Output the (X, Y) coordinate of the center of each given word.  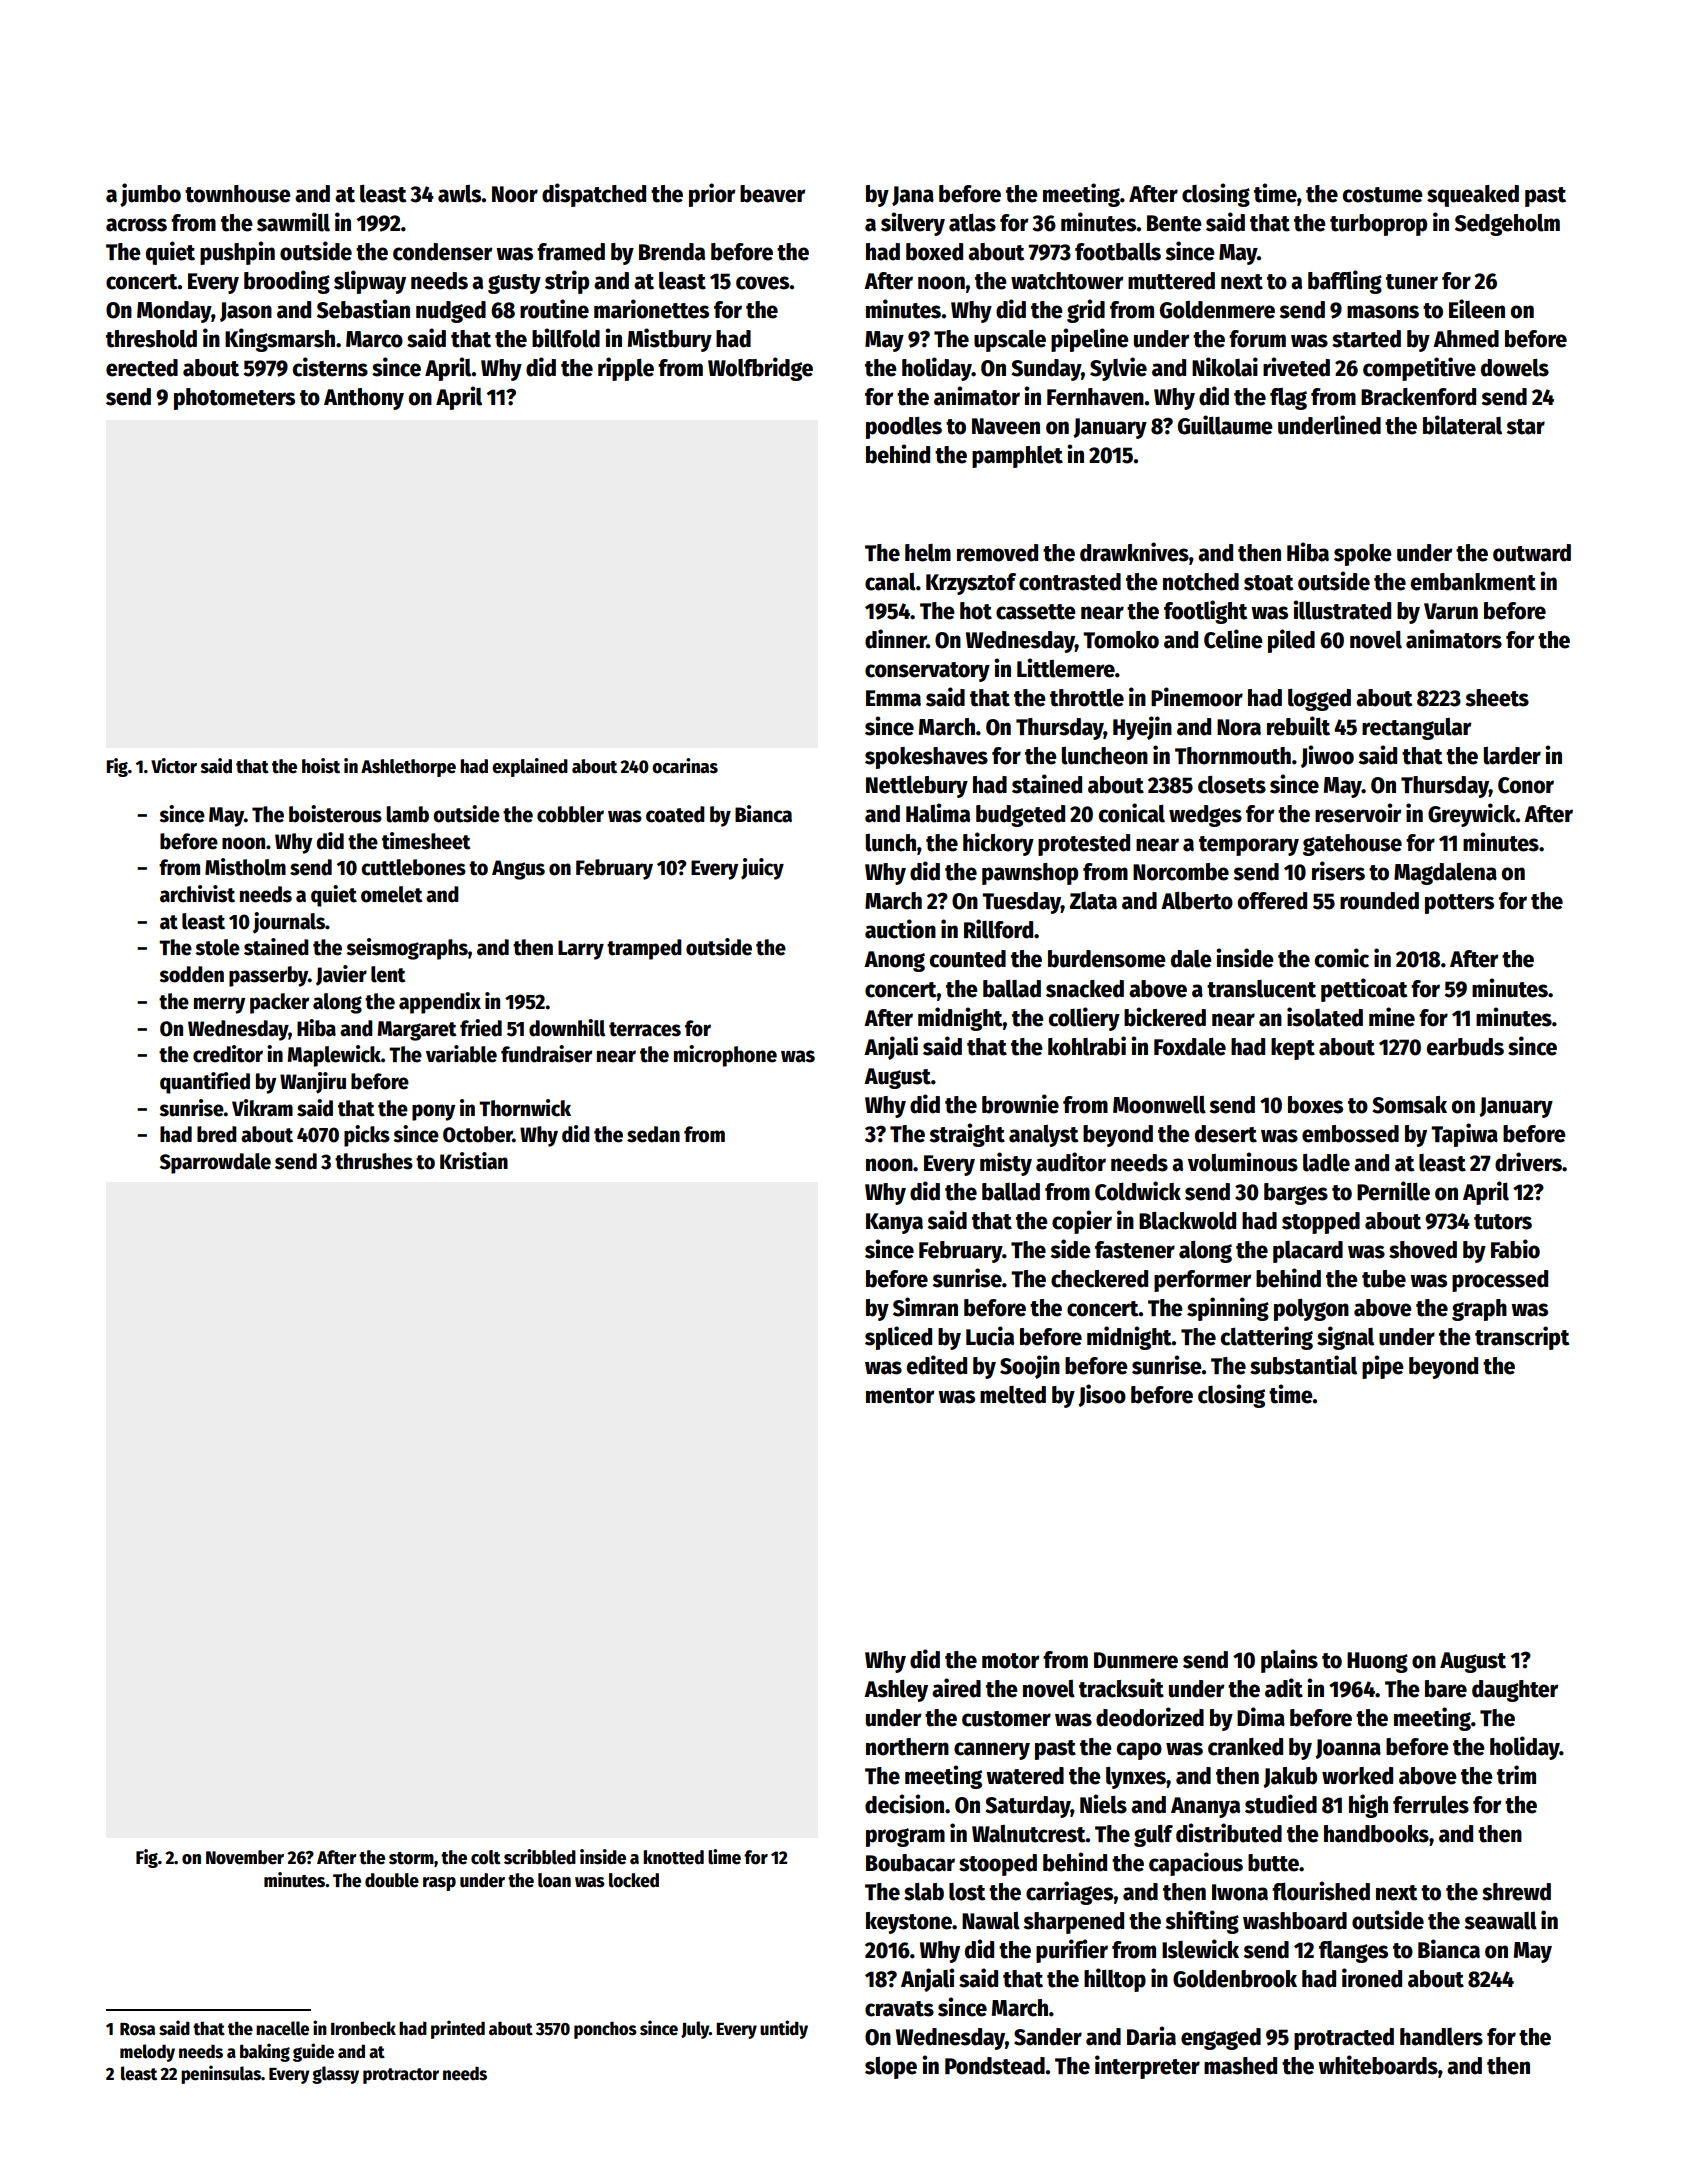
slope (891, 2068)
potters (1459, 904)
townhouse (238, 194)
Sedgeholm (1507, 225)
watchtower (1067, 281)
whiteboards (1378, 2065)
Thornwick (525, 1108)
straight (967, 1135)
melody (147, 2053)
